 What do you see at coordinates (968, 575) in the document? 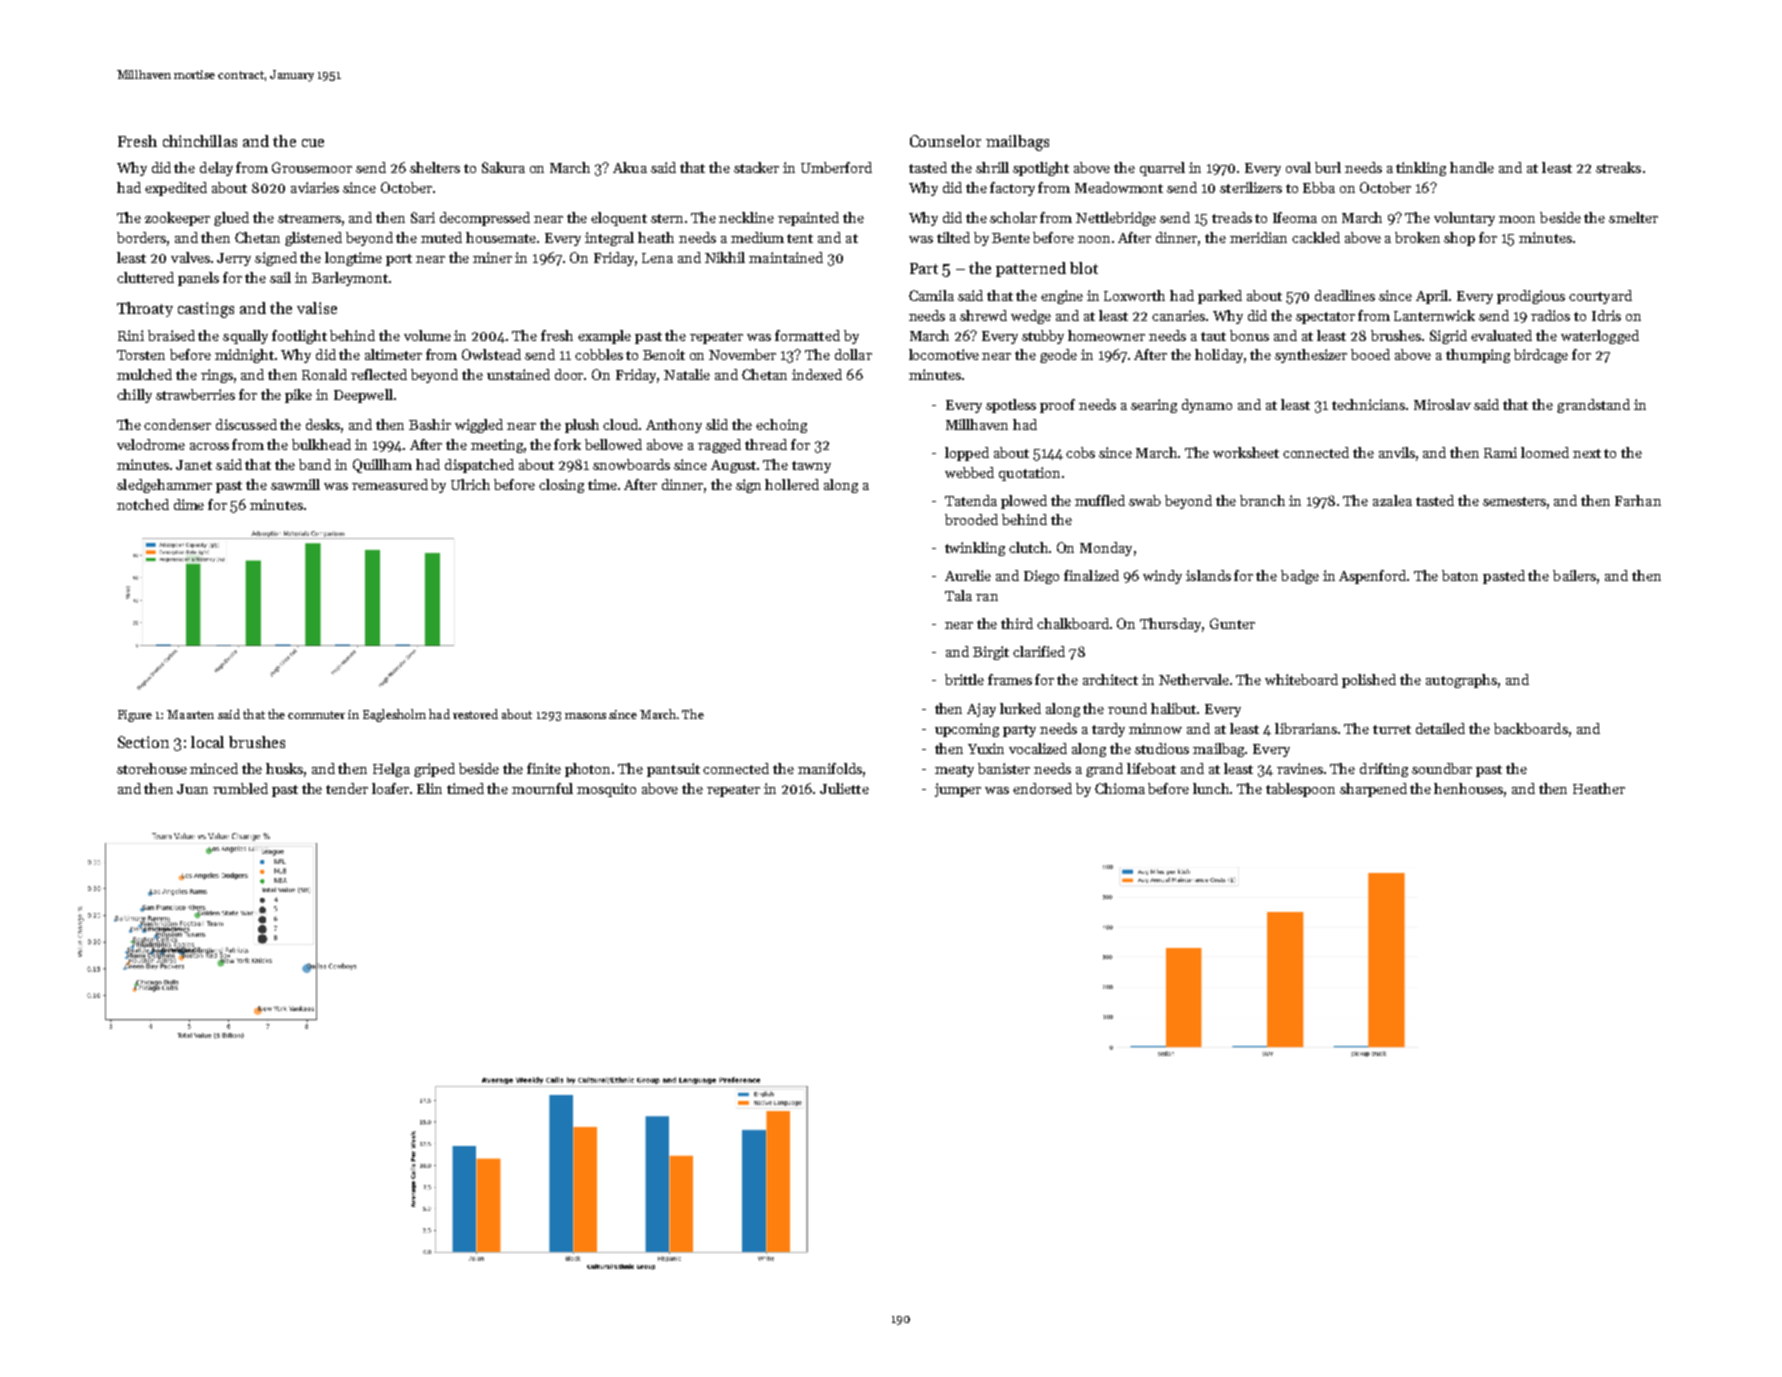
I see `Aurelie` at bounding box center [968, 575].
